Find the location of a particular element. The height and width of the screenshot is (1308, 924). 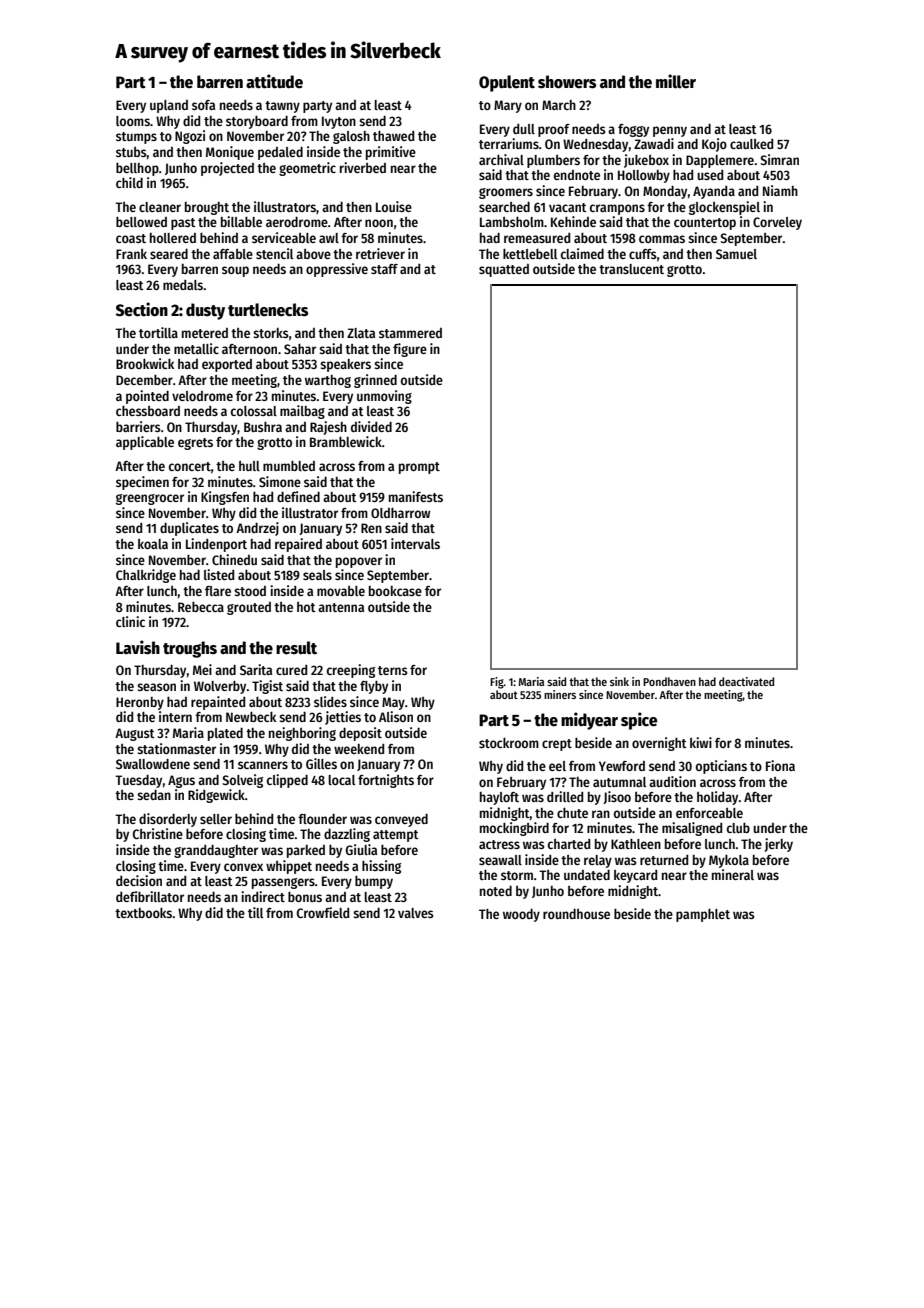

prompt is located at coordinates (419, 468).
